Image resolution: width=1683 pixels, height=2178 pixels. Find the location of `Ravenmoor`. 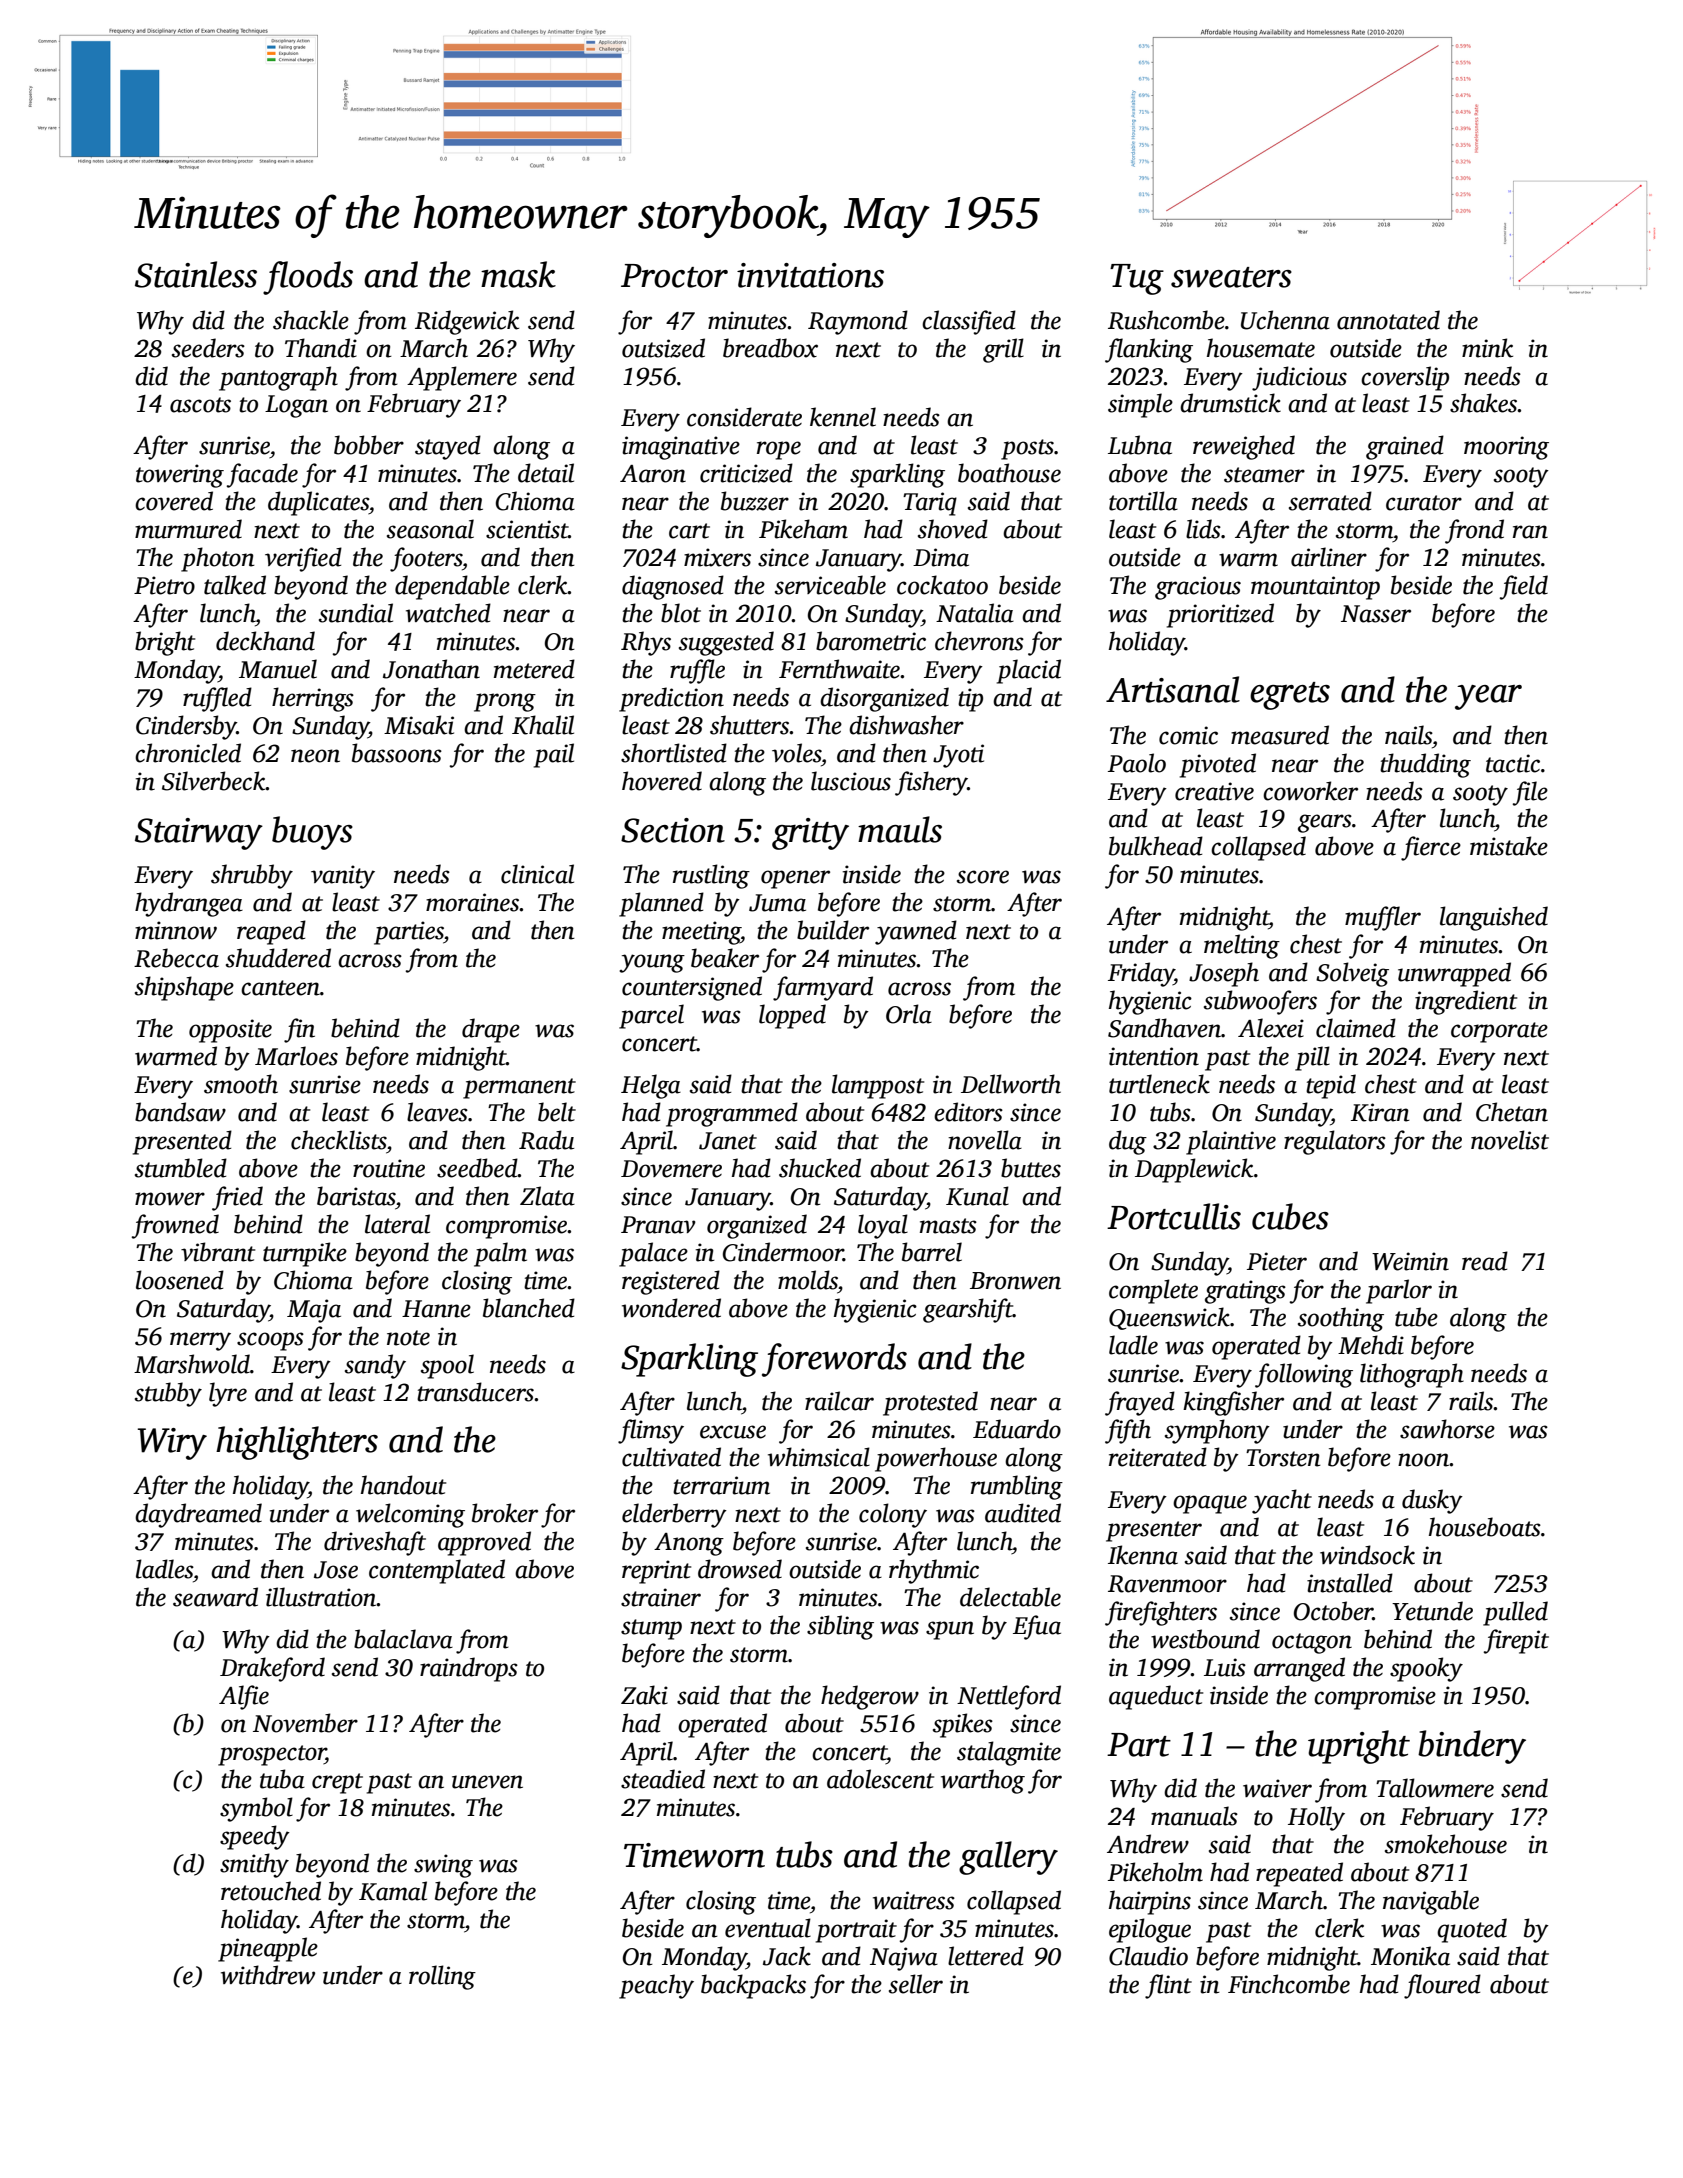

Ravenmoor is located at coordinates (1167, 1584).
